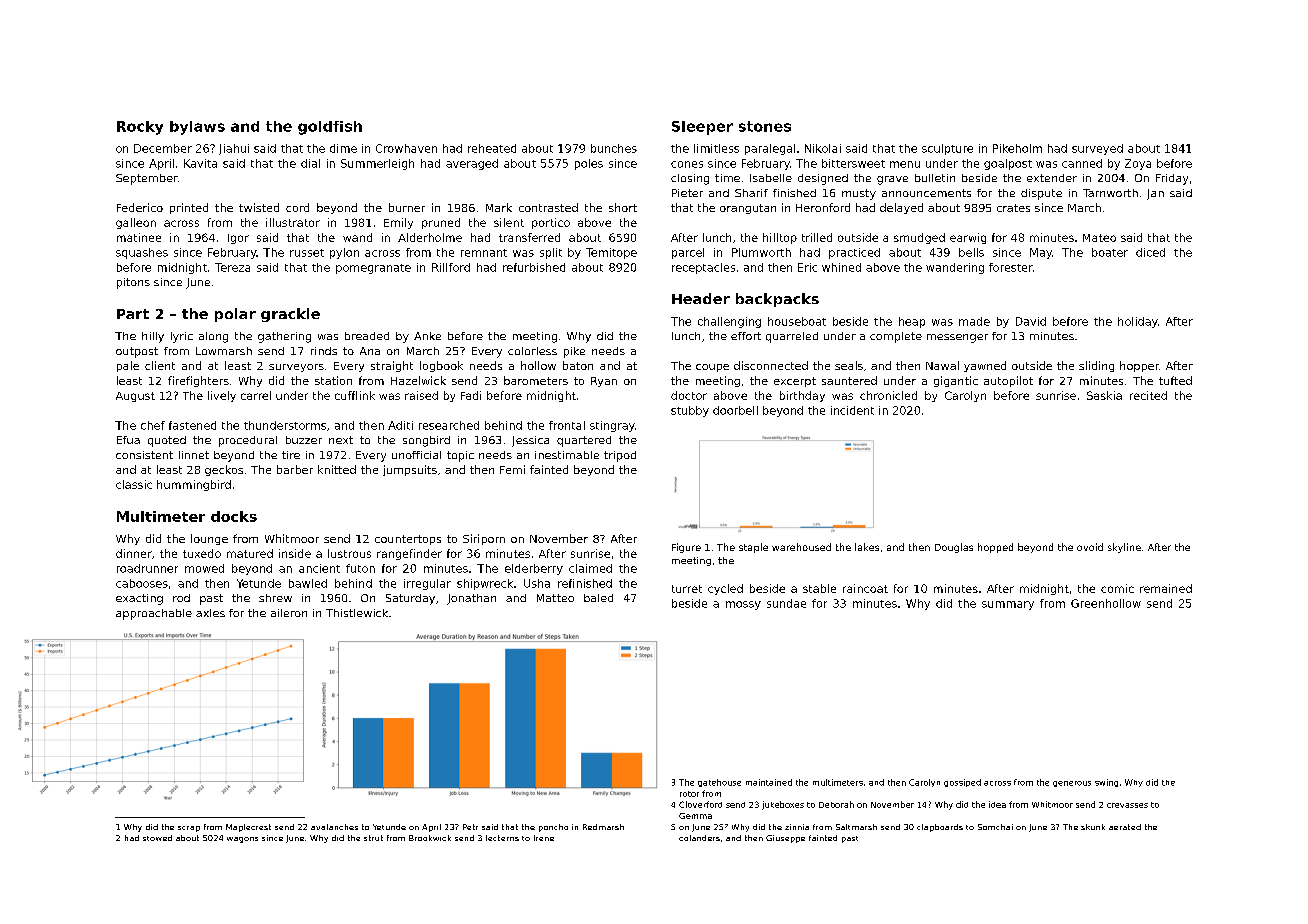 The image size is (1308, 924). What do you see at coordinates (940, 828) in the page?
I see `clapboards` at bounding box center [940, 828].
